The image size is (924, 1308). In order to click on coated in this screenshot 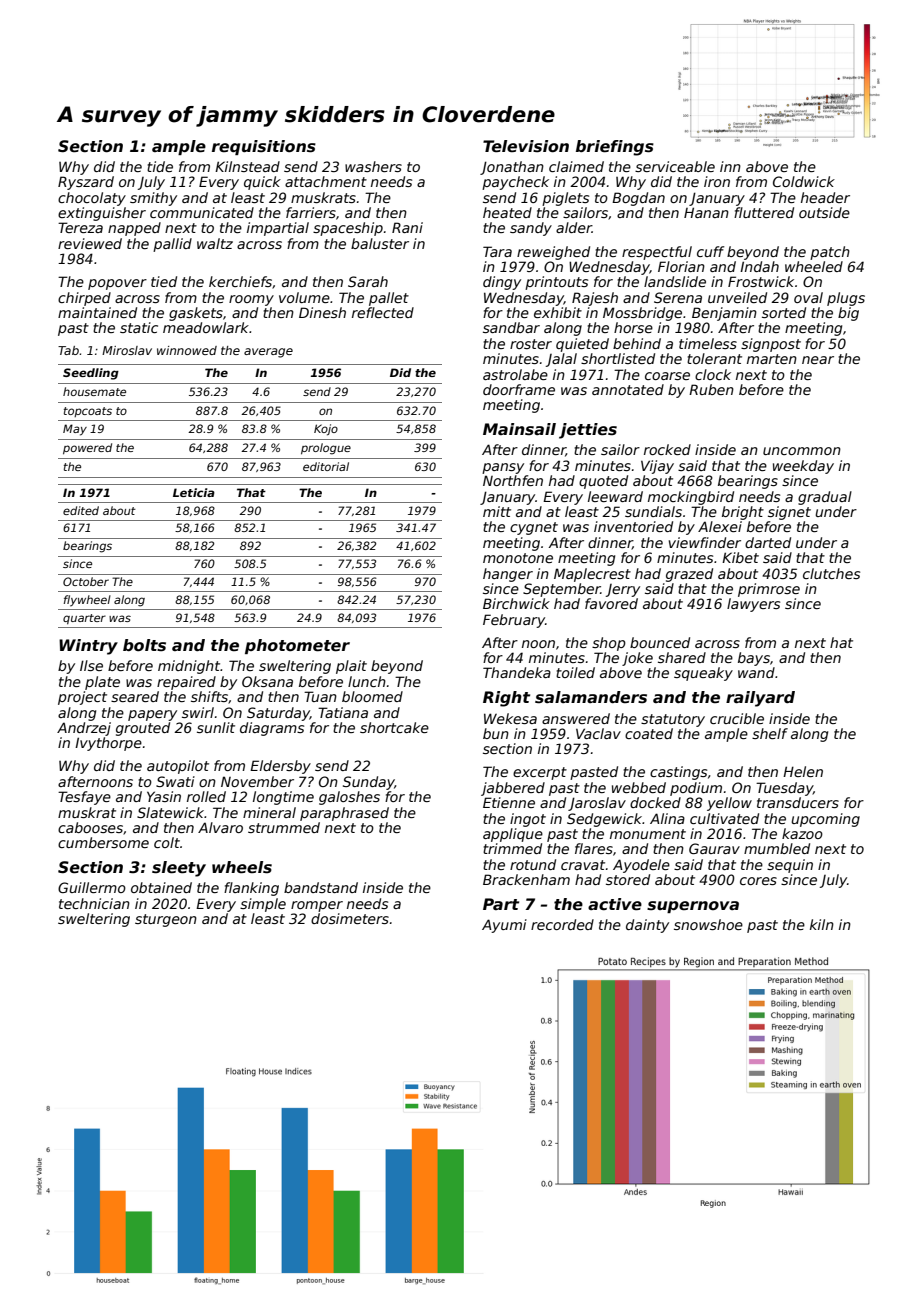, I will do `click(649, 733)`.
